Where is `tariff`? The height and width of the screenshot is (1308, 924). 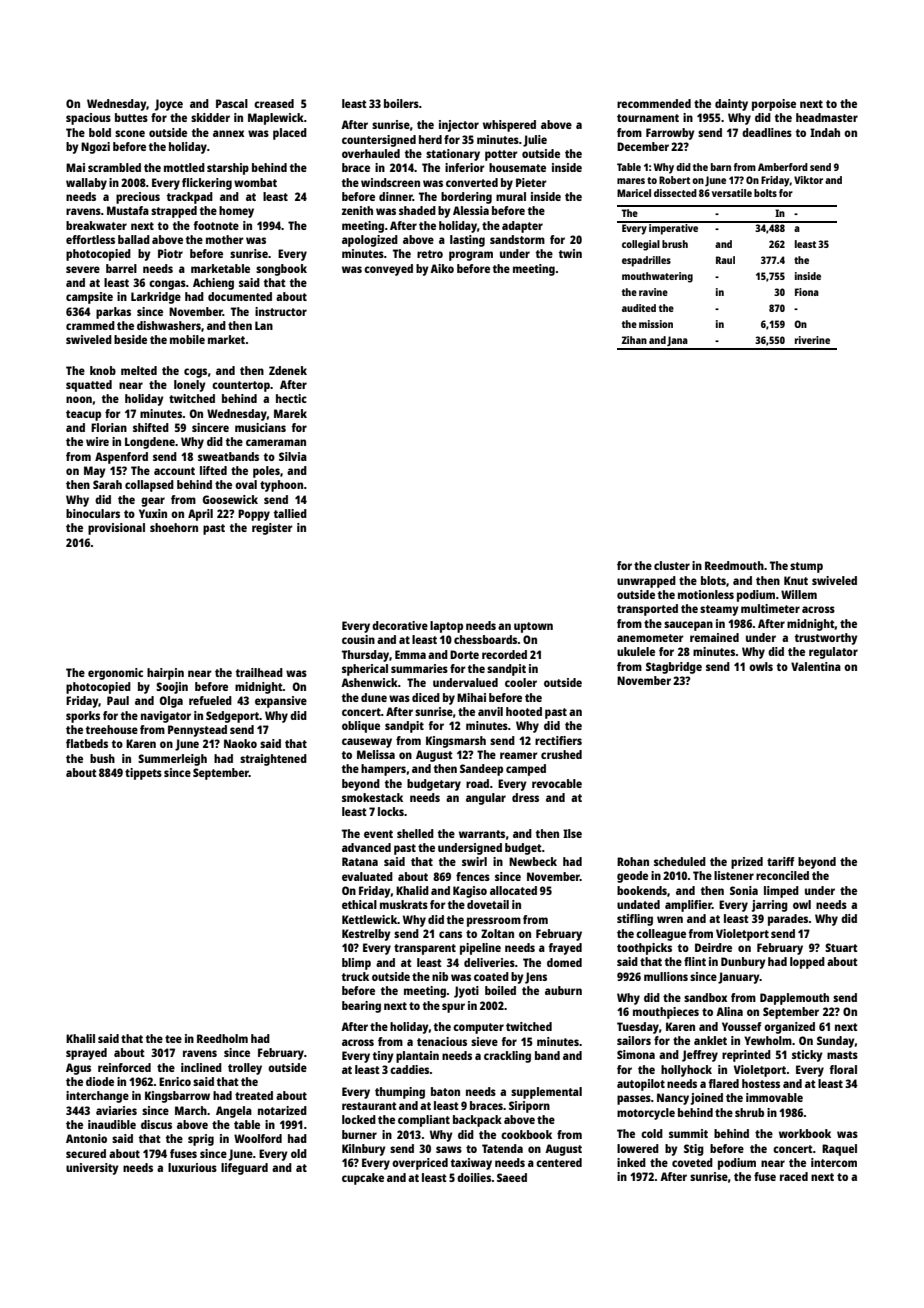
tariff is located at coordinates (780, 861).
